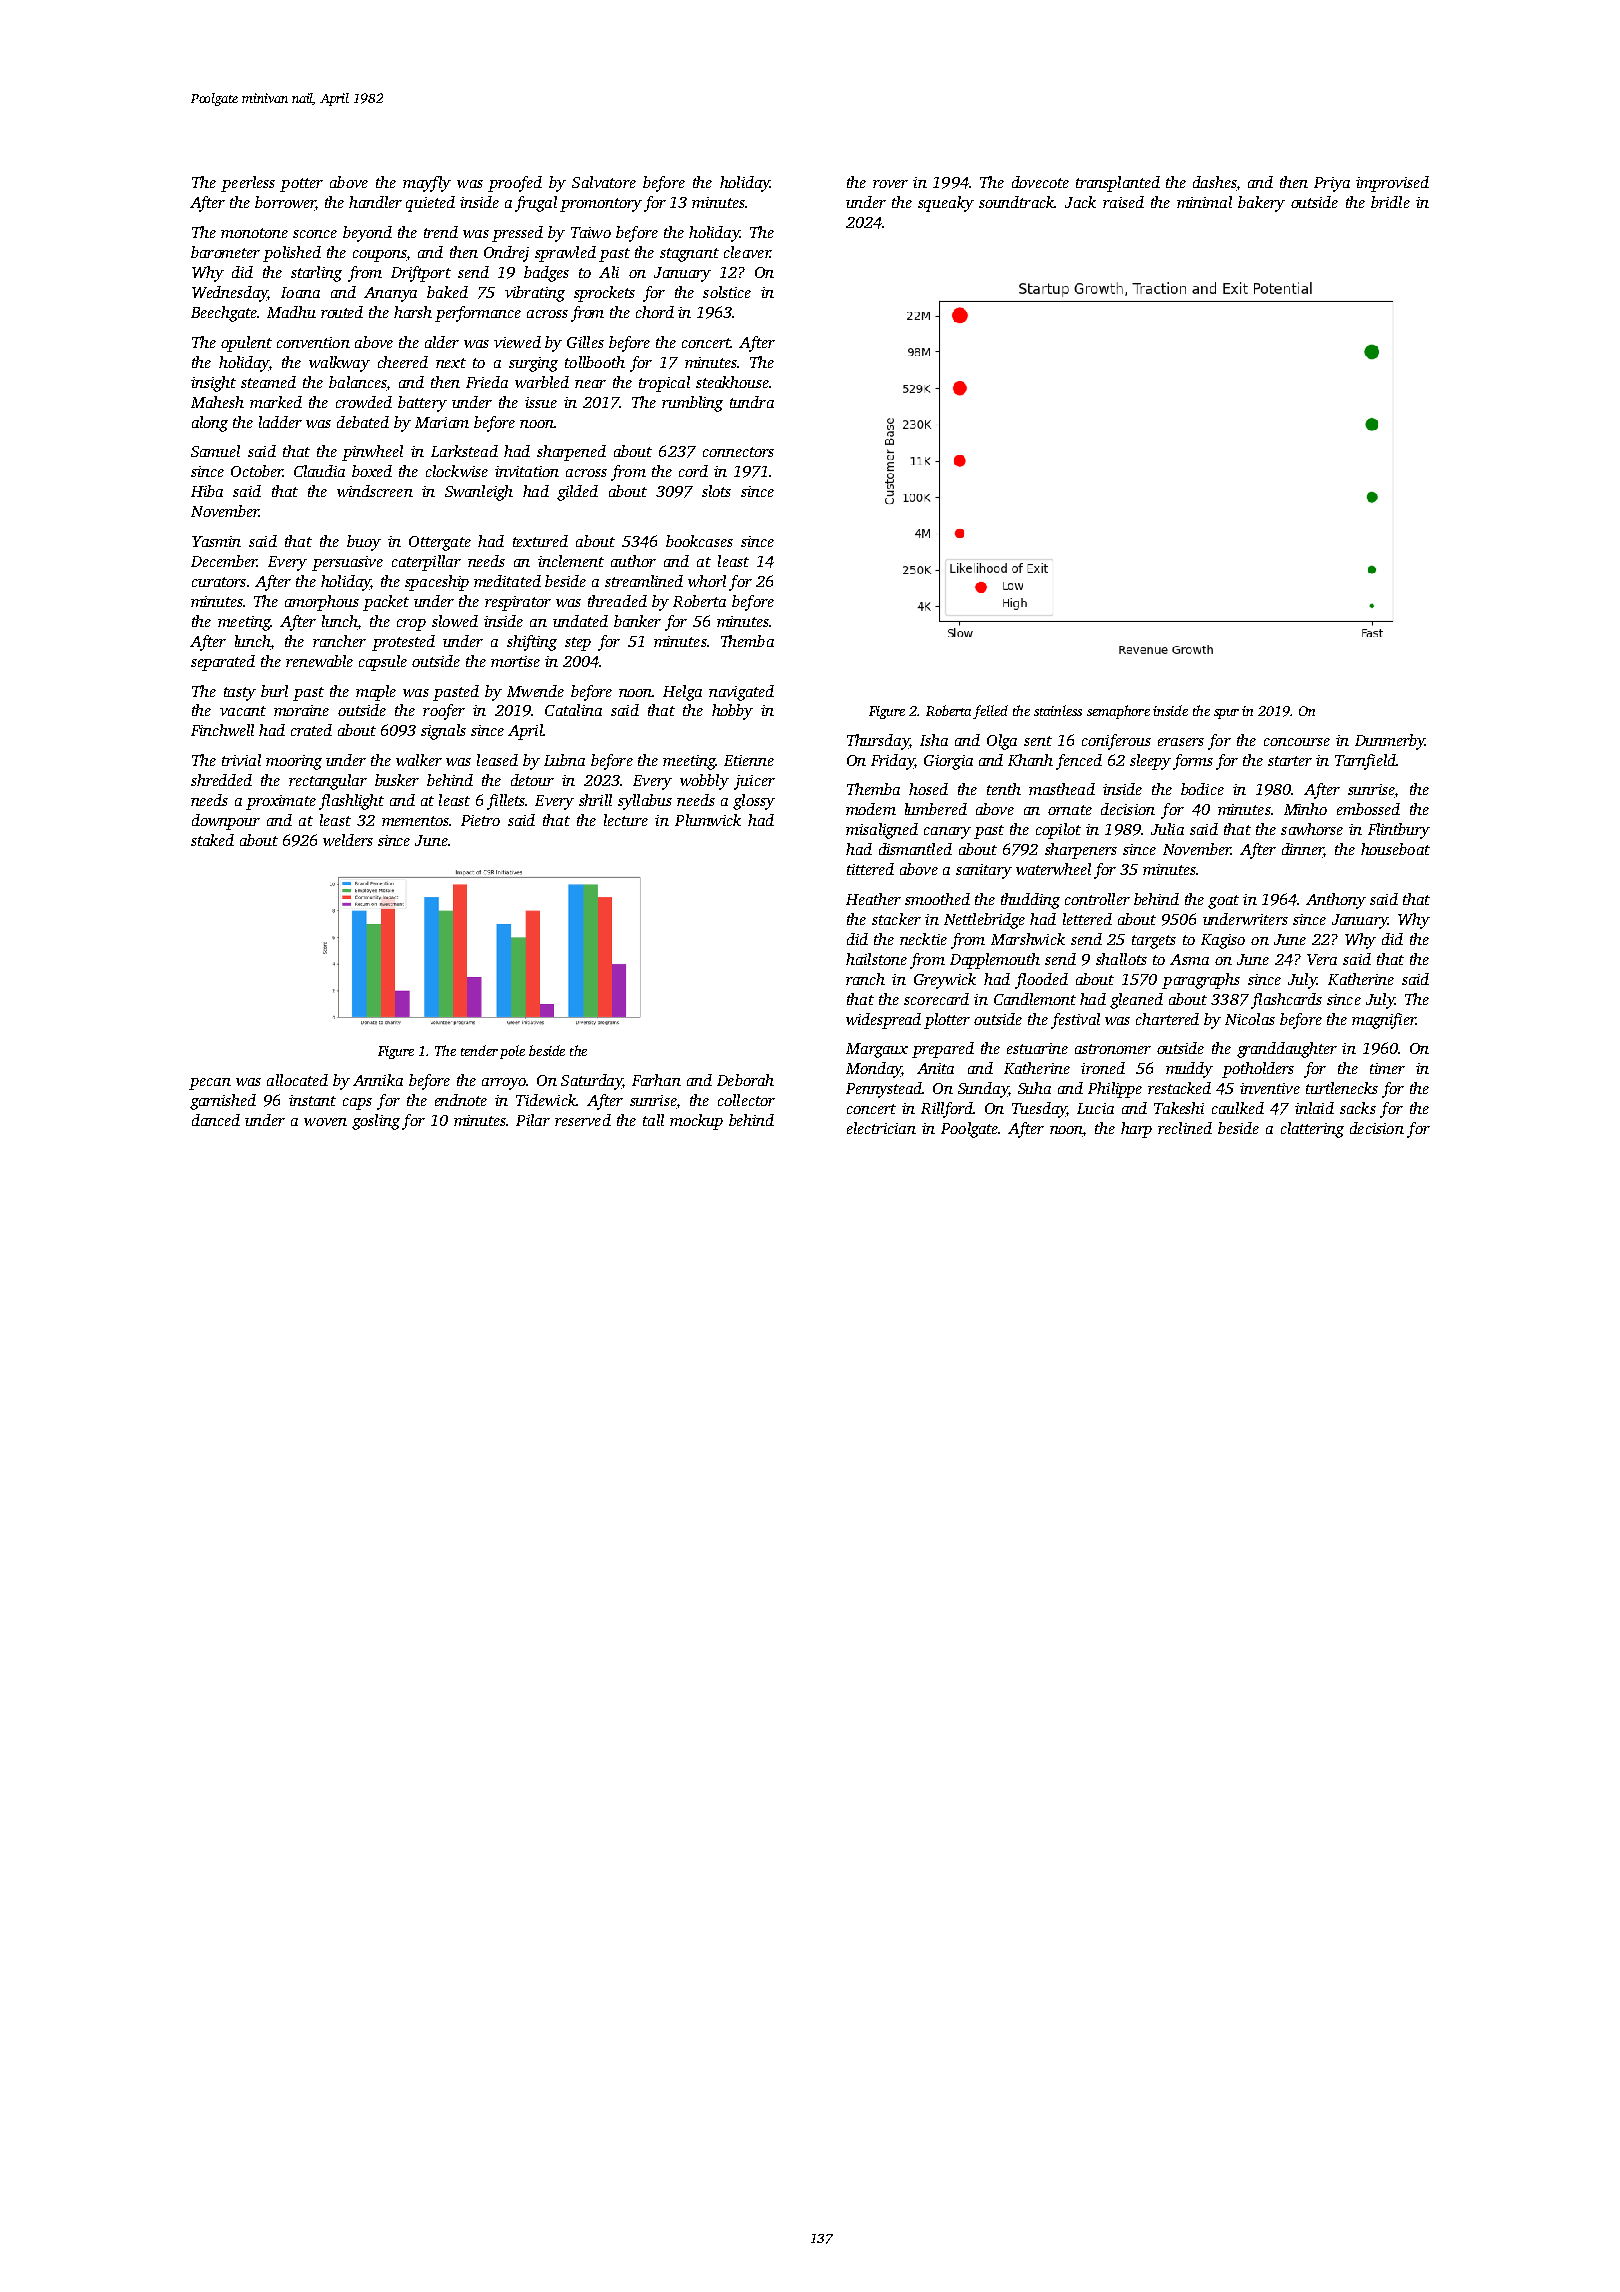 The image size is (1620, 2292). Describe the element at coordinates (403, 643) in the screenshot. I see `protested` at that location.
